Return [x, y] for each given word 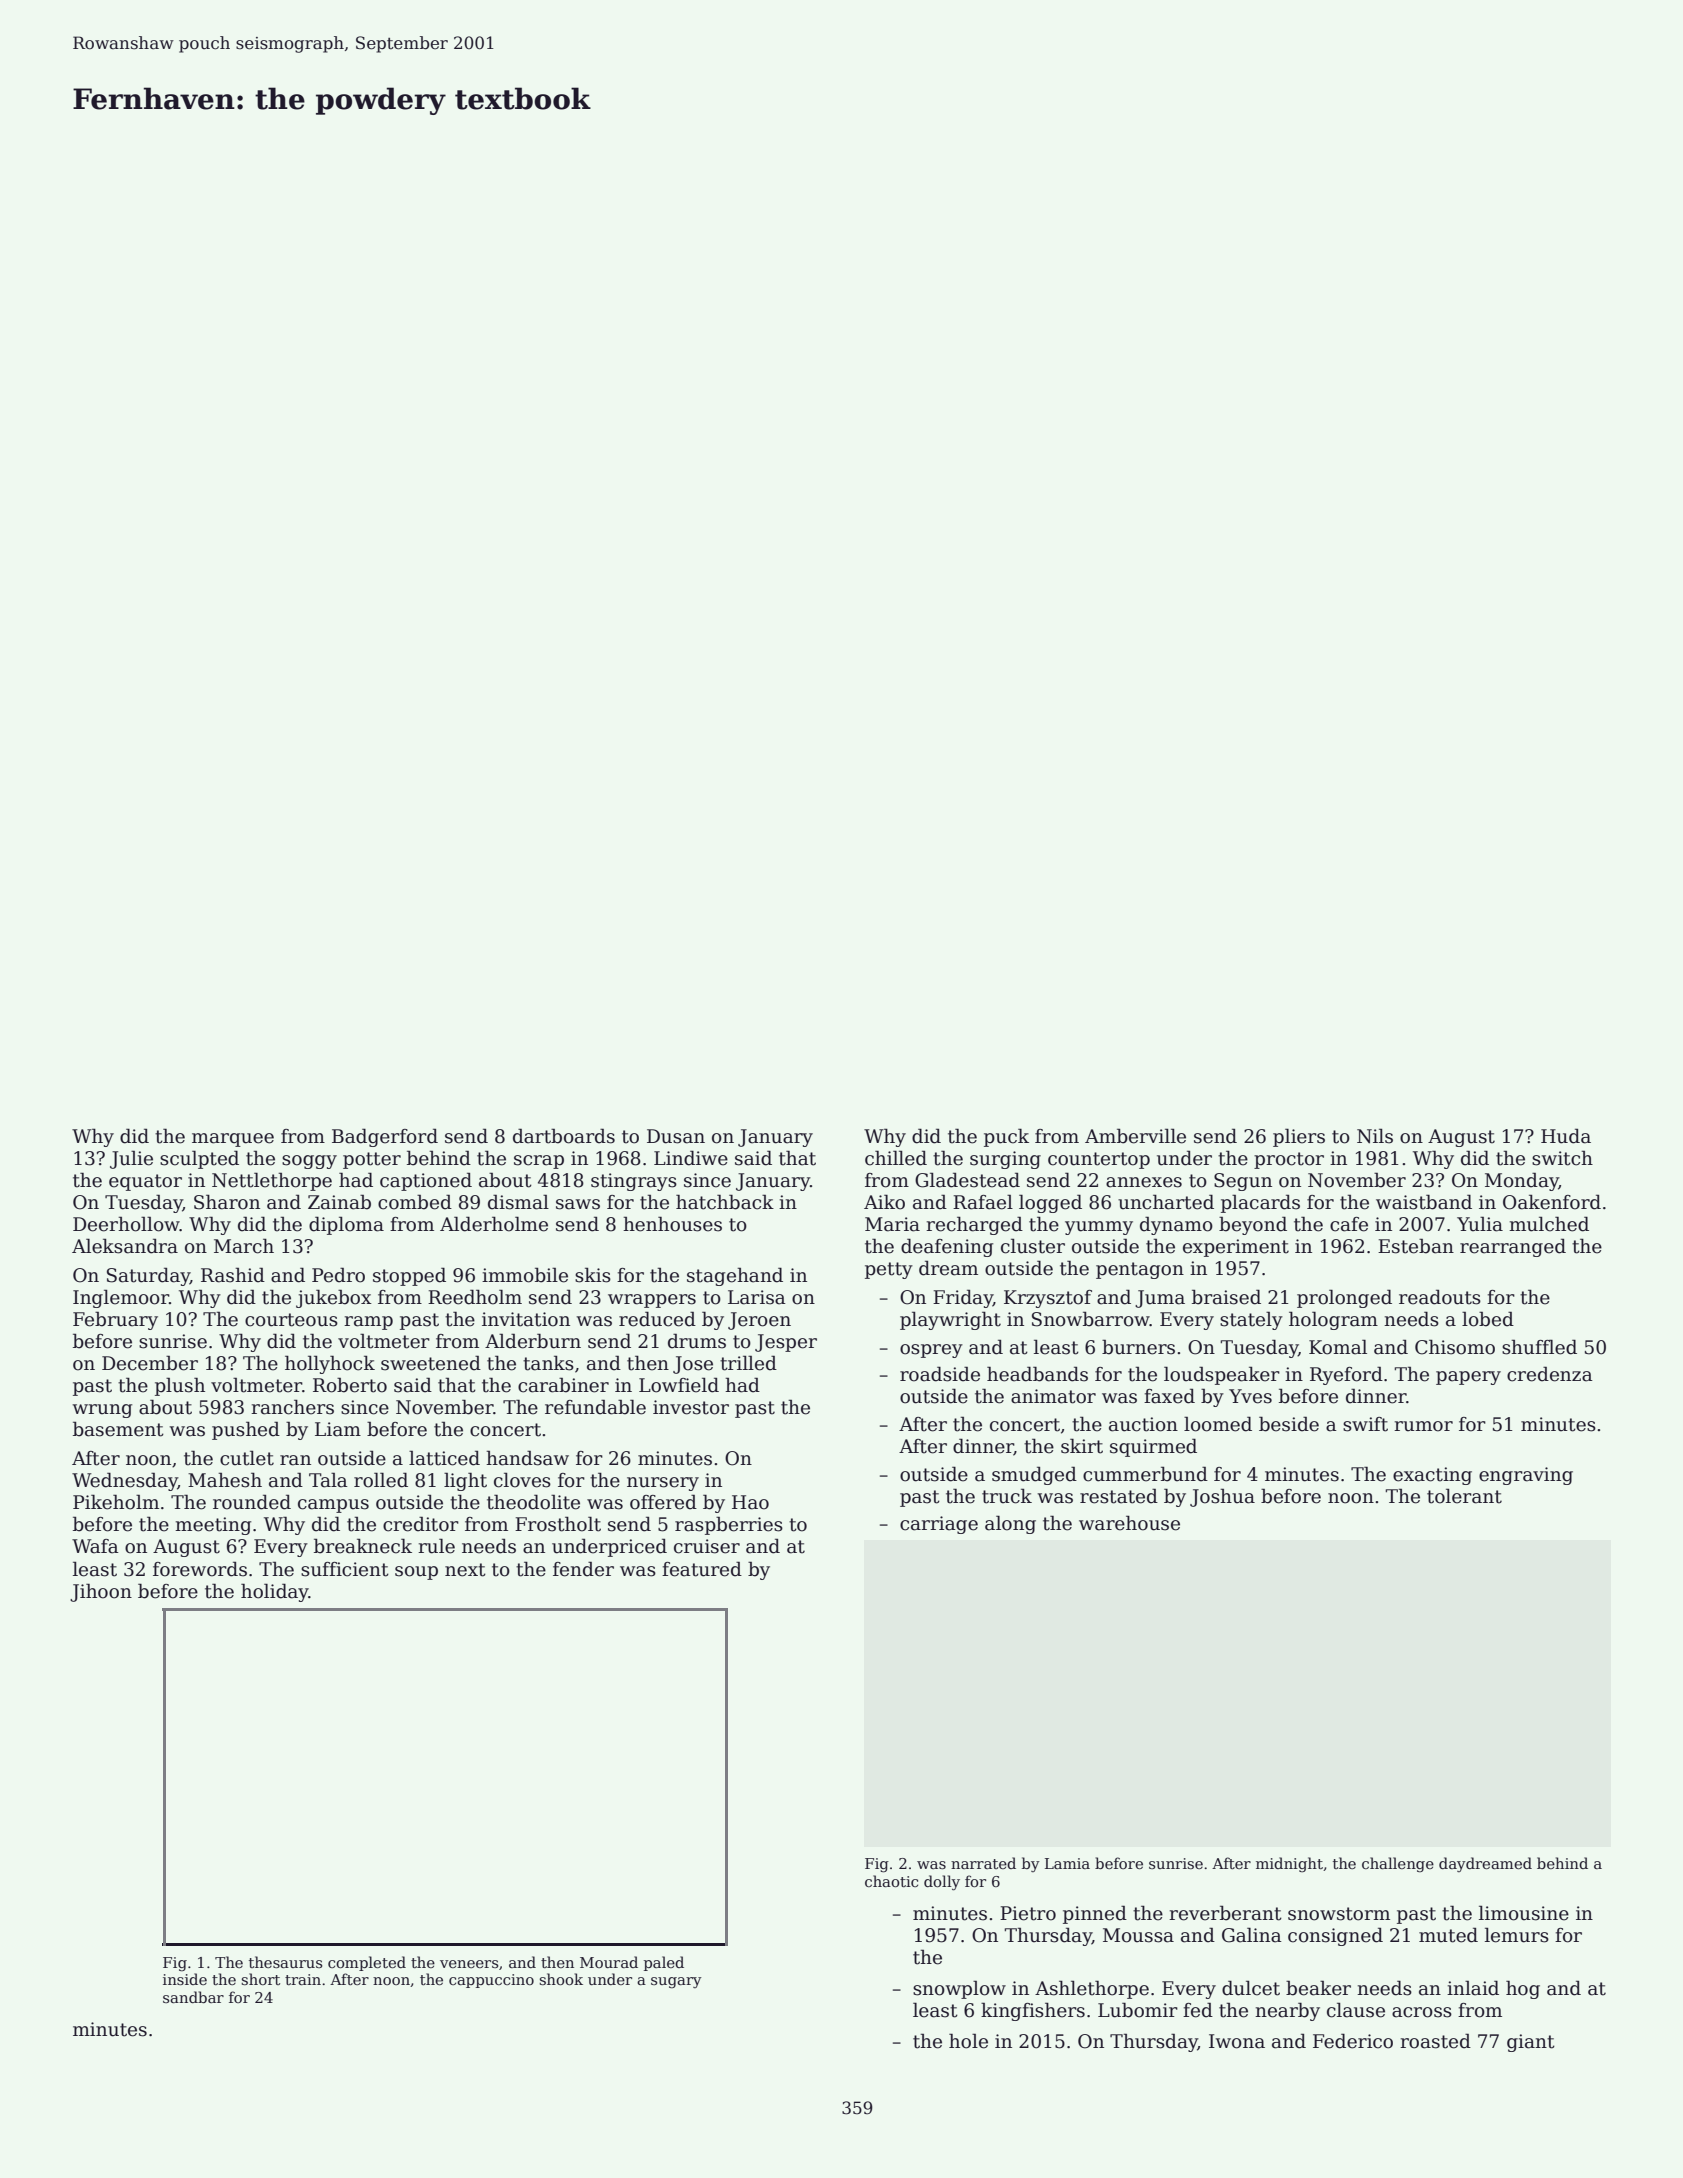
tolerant [1464, 1496]
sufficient [345, 1569]
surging [1005, 1160]
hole [968, 2041]
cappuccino [491, 1981]
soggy [309, 1162]
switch [1562, 1158]
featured [702, 1569]
